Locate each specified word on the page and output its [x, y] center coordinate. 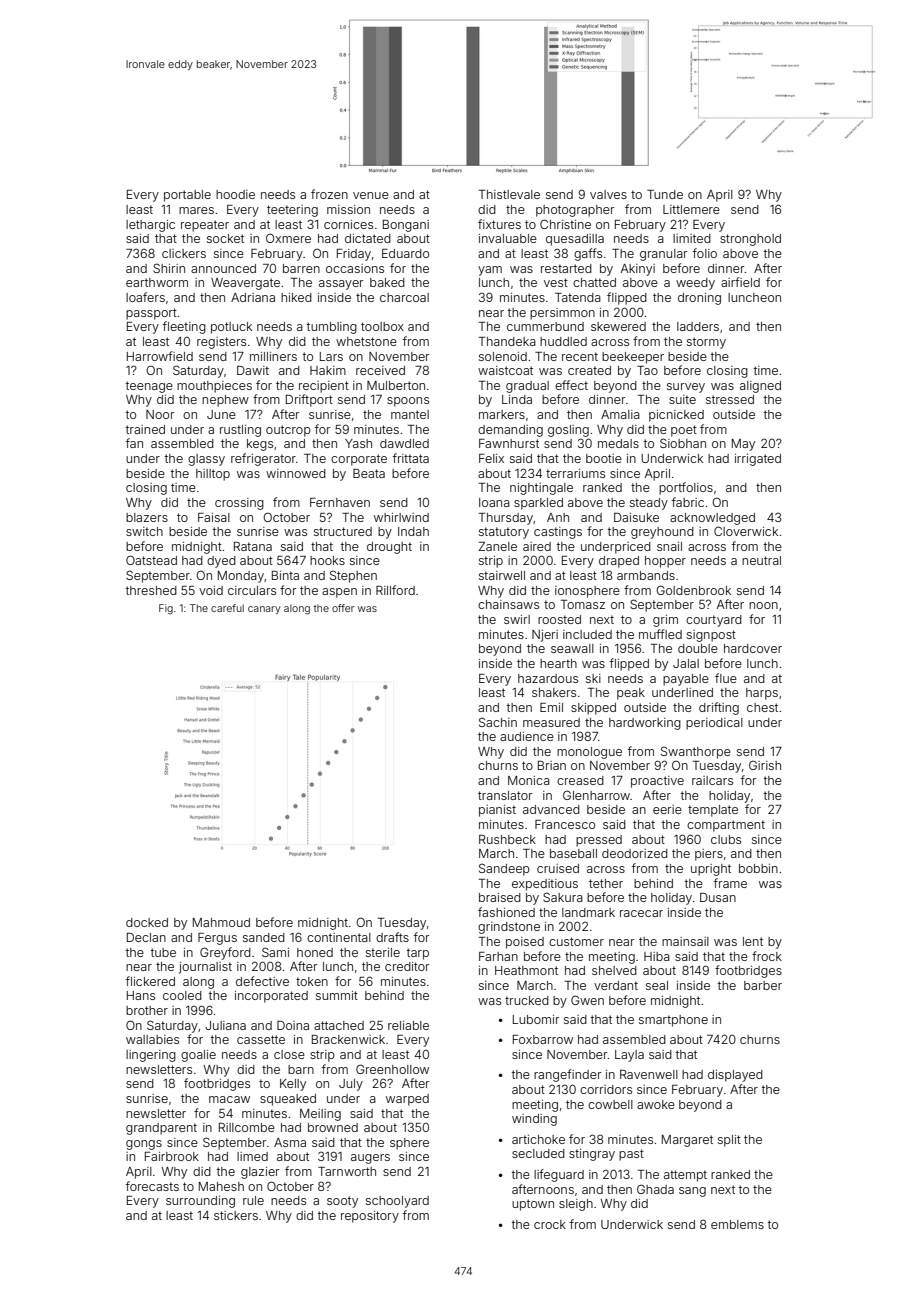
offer [343, 608]
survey [686, 388]
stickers [236, 1215]
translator [505, 795]
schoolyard [397, 1202]
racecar [641, 913]
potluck [231, 328]
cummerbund [545, 326]
